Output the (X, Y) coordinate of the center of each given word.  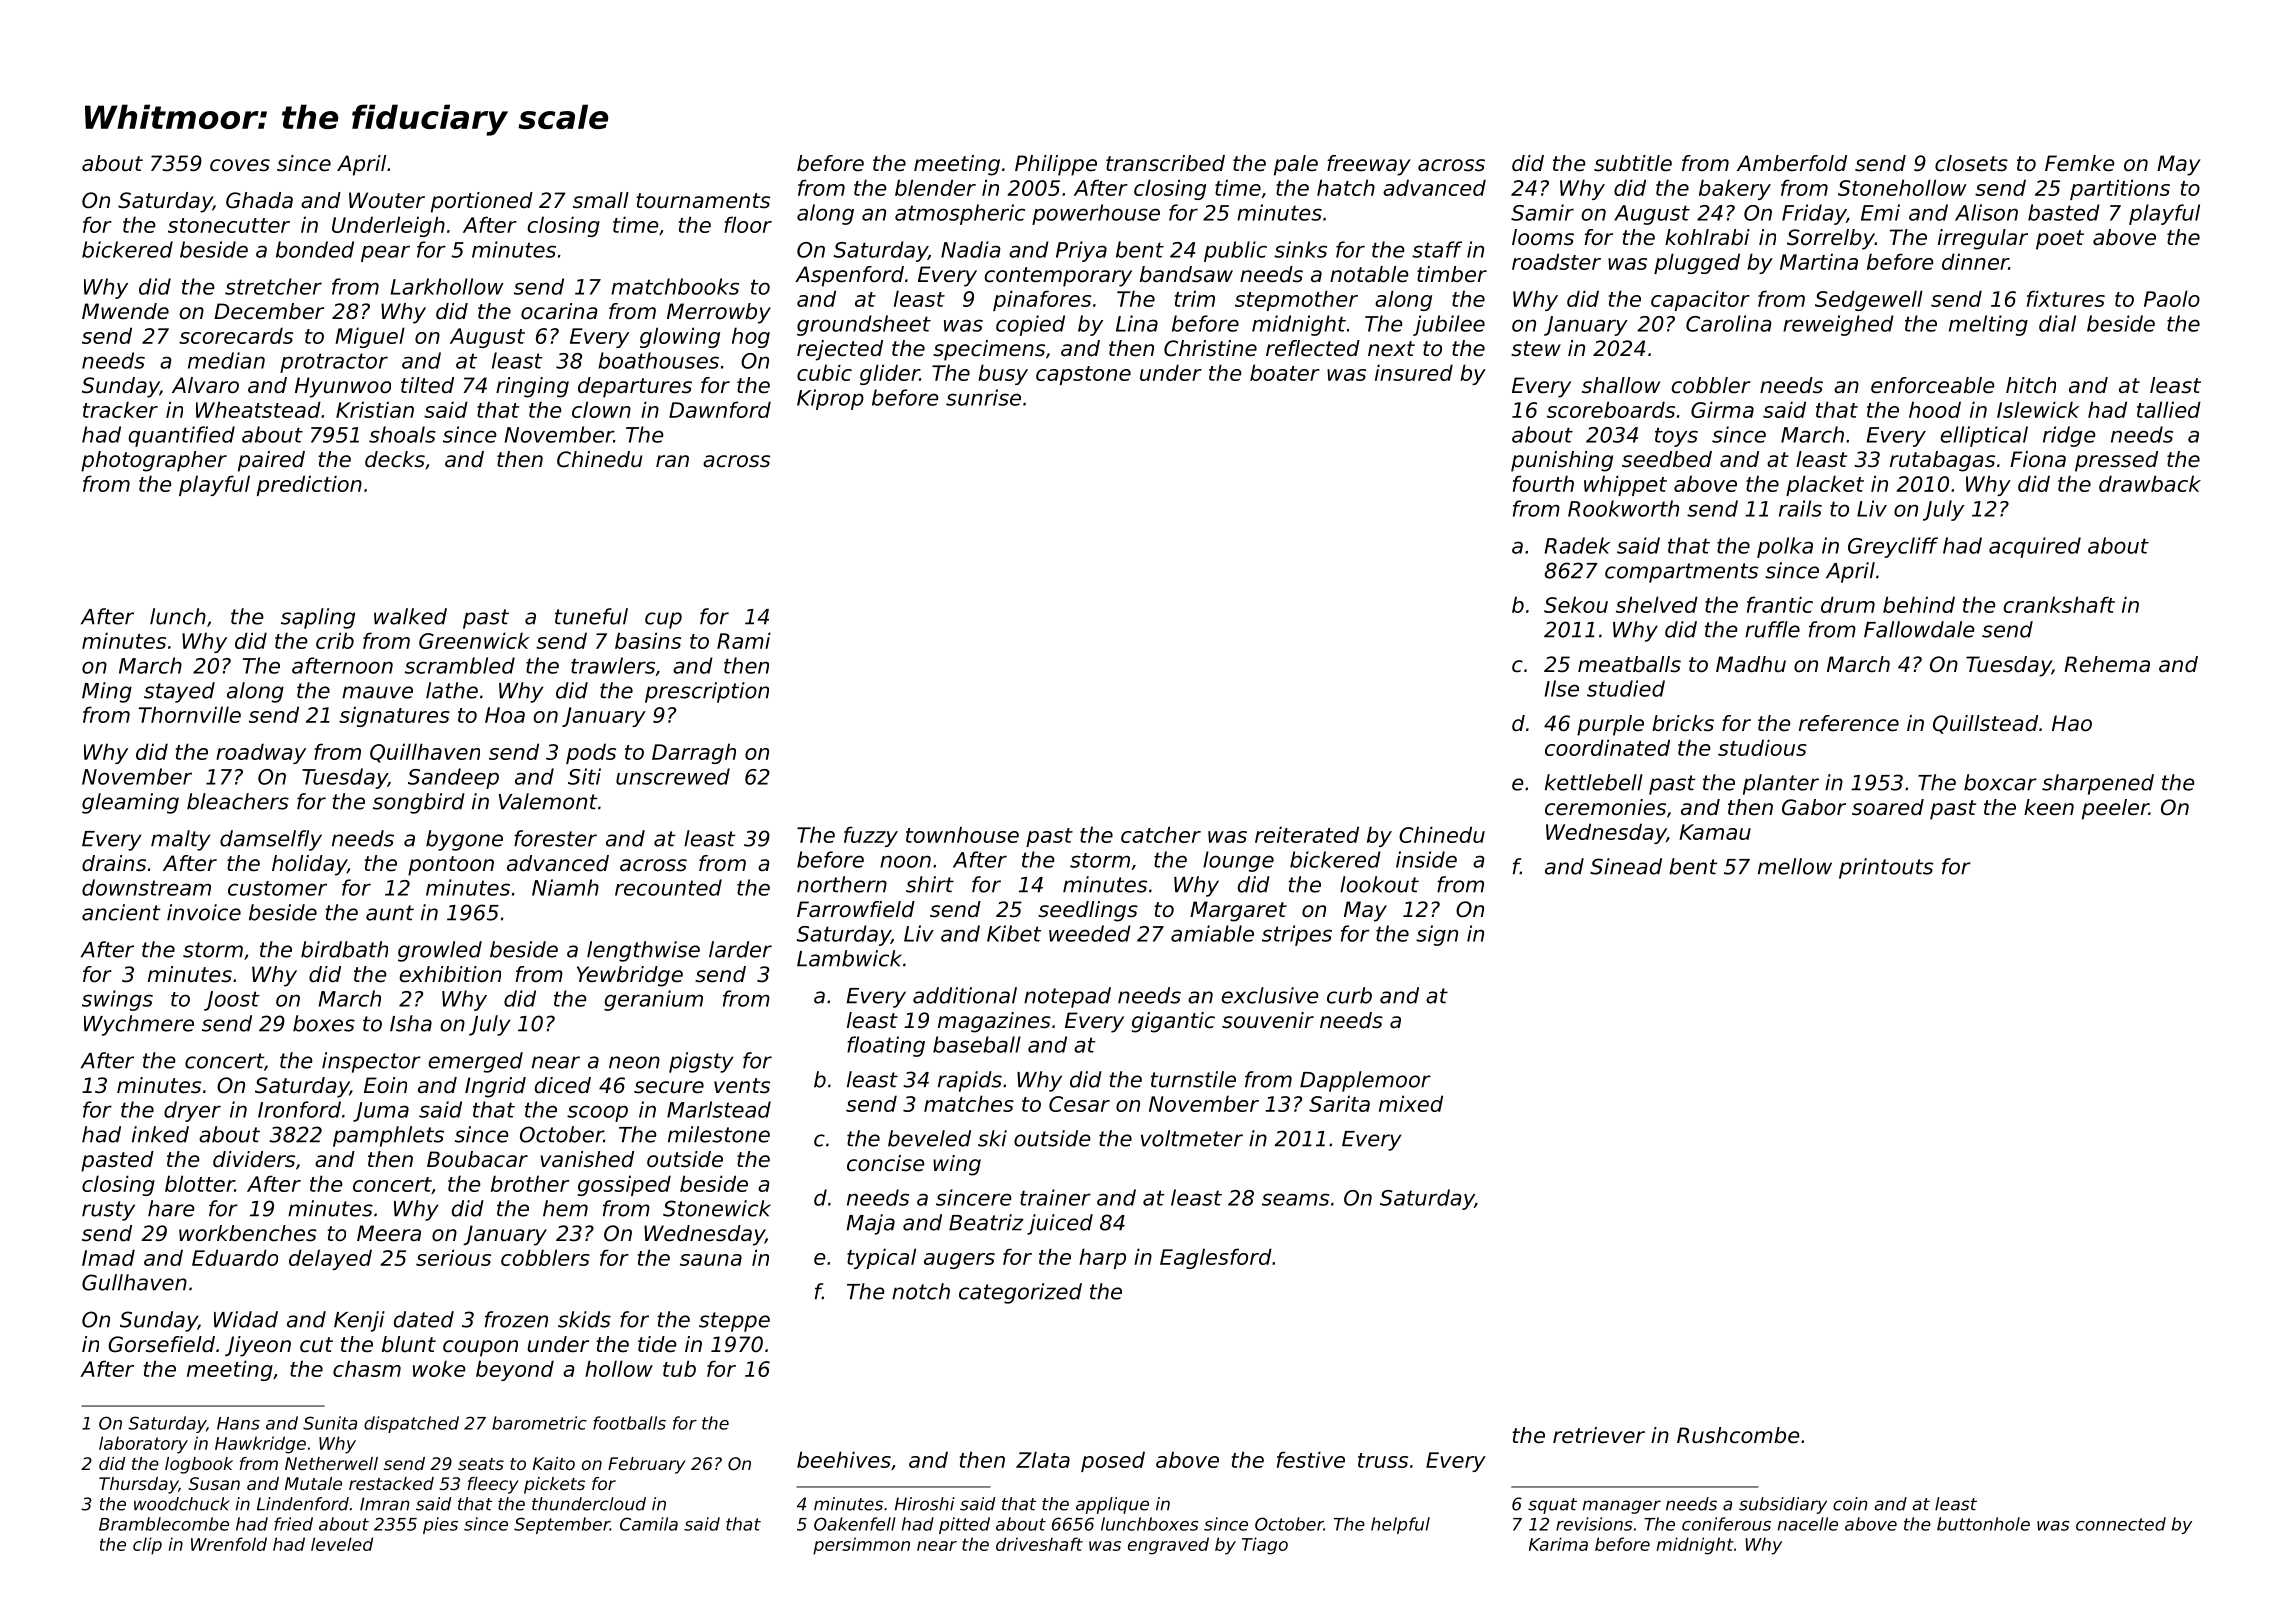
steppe (734, 1322)
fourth (1543, 483)
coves (240, 165)
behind (1919, 604)
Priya (1081, 251)
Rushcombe (1738, 1435)
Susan (214, 1483)
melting (1988, 325)
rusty (108, 1211)
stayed (179, 692)
